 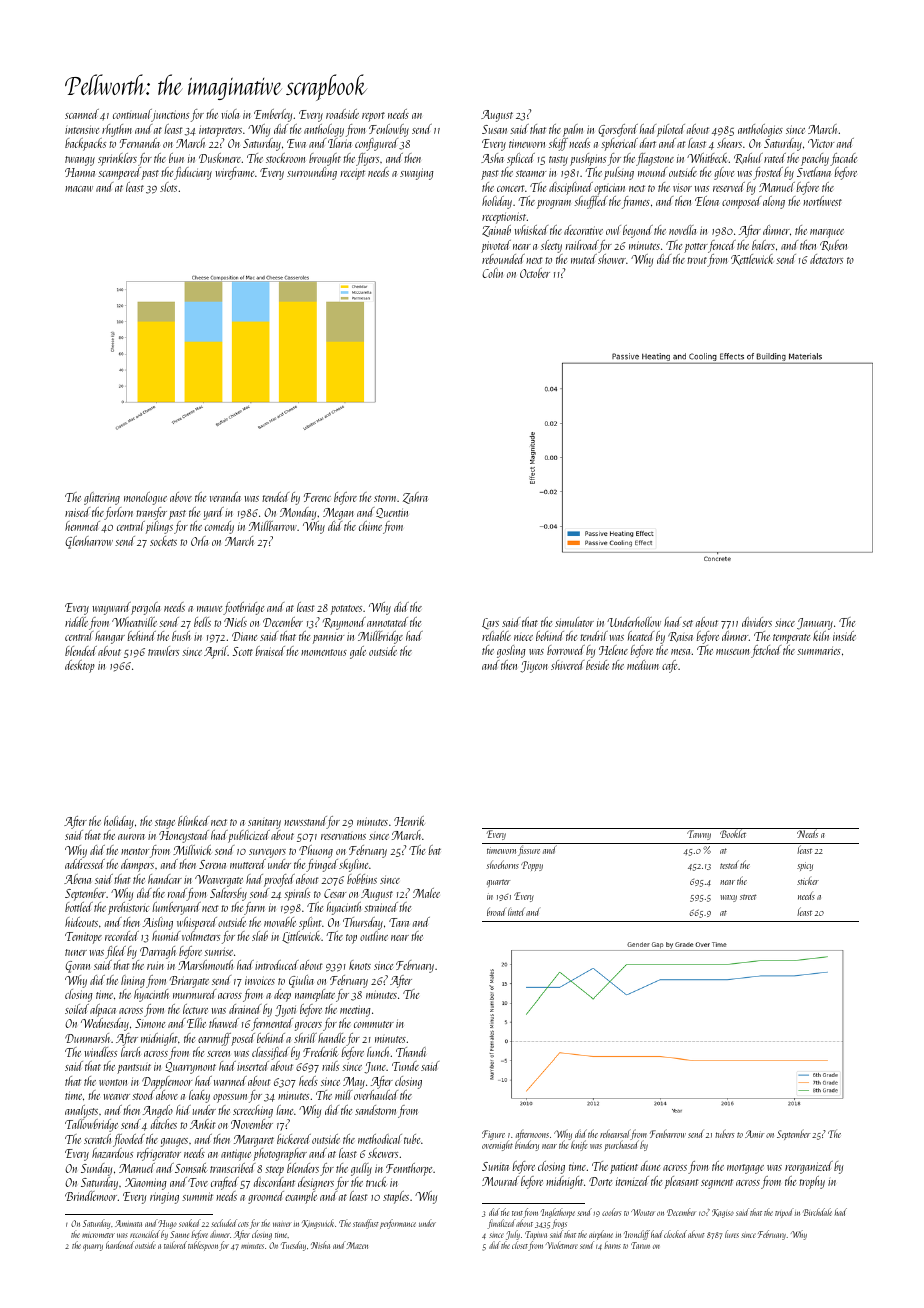 What do you see at coordinates (120, 1245) in the image?
I see `hardened` at bounding box center [120, 1245].
